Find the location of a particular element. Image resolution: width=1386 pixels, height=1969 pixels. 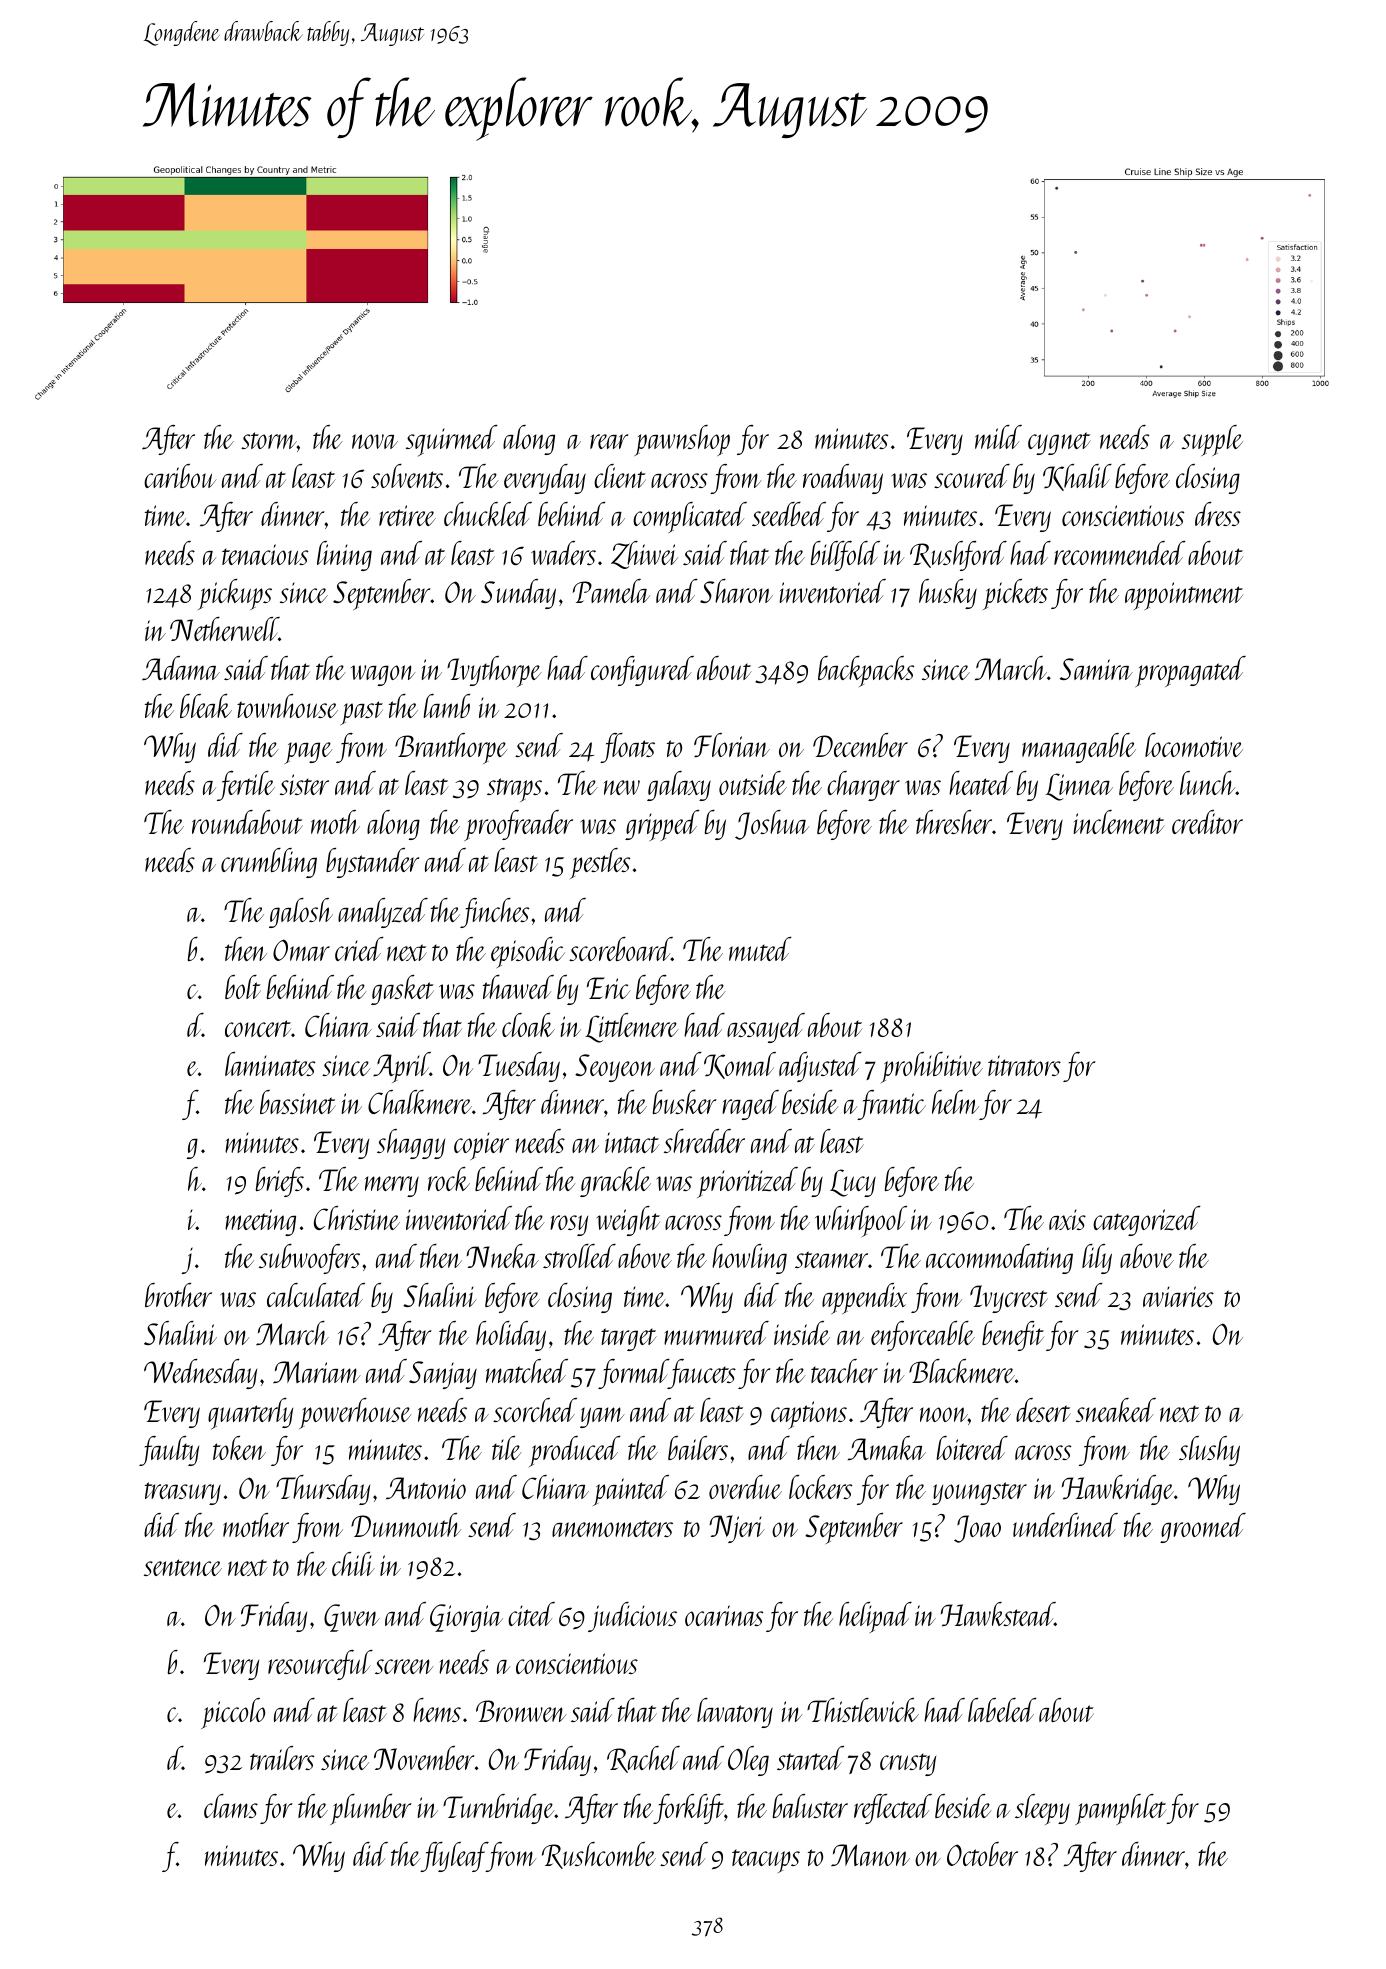

pamphlet is located at coordinates (1121, 1809).
